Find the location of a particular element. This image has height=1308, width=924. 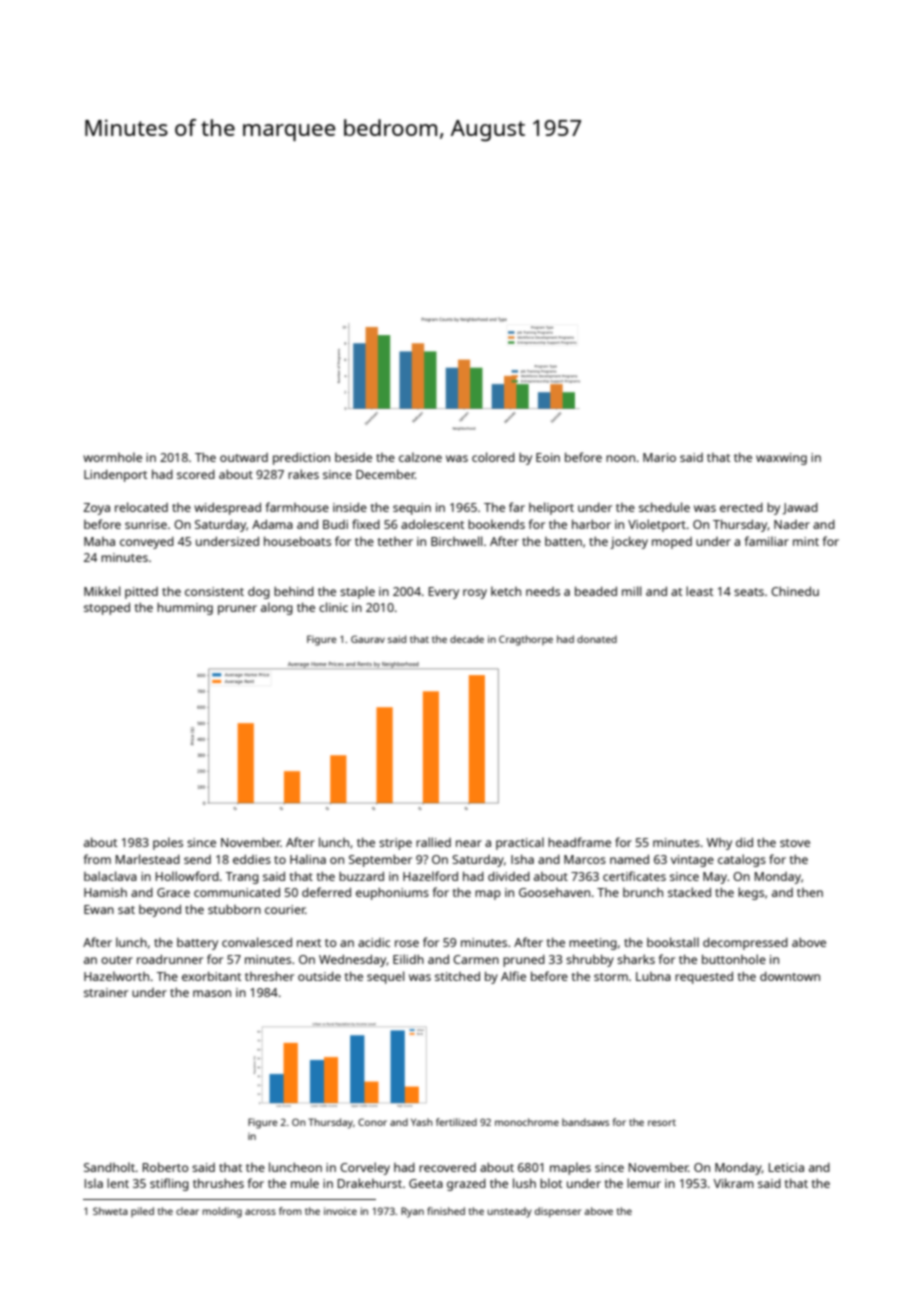

catalogs is located at coordinates (742, 860).
